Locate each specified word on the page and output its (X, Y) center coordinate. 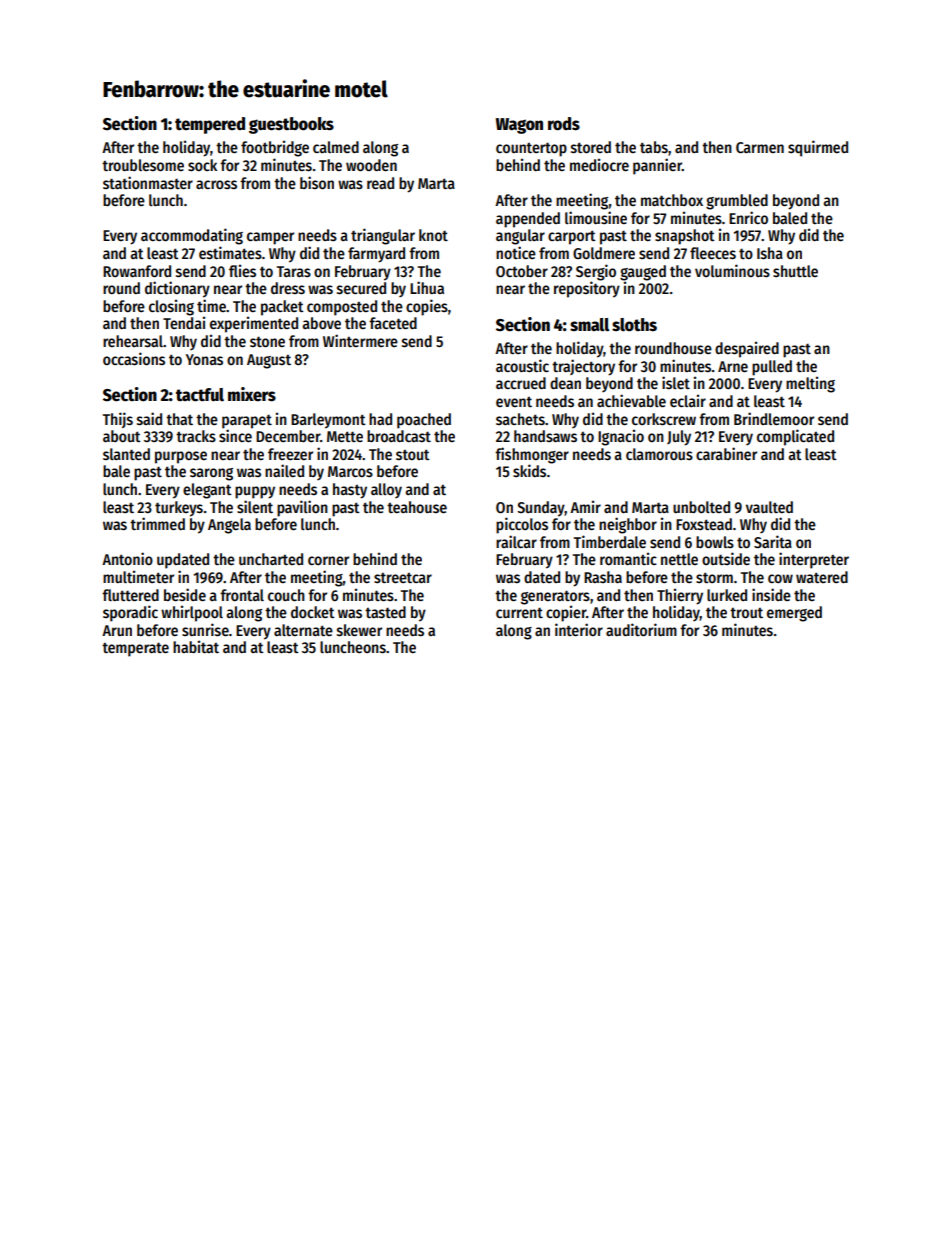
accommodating (192, 236)
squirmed (818, 148)
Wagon (519, 126)
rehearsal (133, 341)
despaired (747, 349)
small (589, 325)
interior (579, 629)
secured (361, 288)
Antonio (127, 558)
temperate (135, 650)
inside (771, 594)
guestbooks (291, 125)
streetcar (403, 578)
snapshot (685, 237)
